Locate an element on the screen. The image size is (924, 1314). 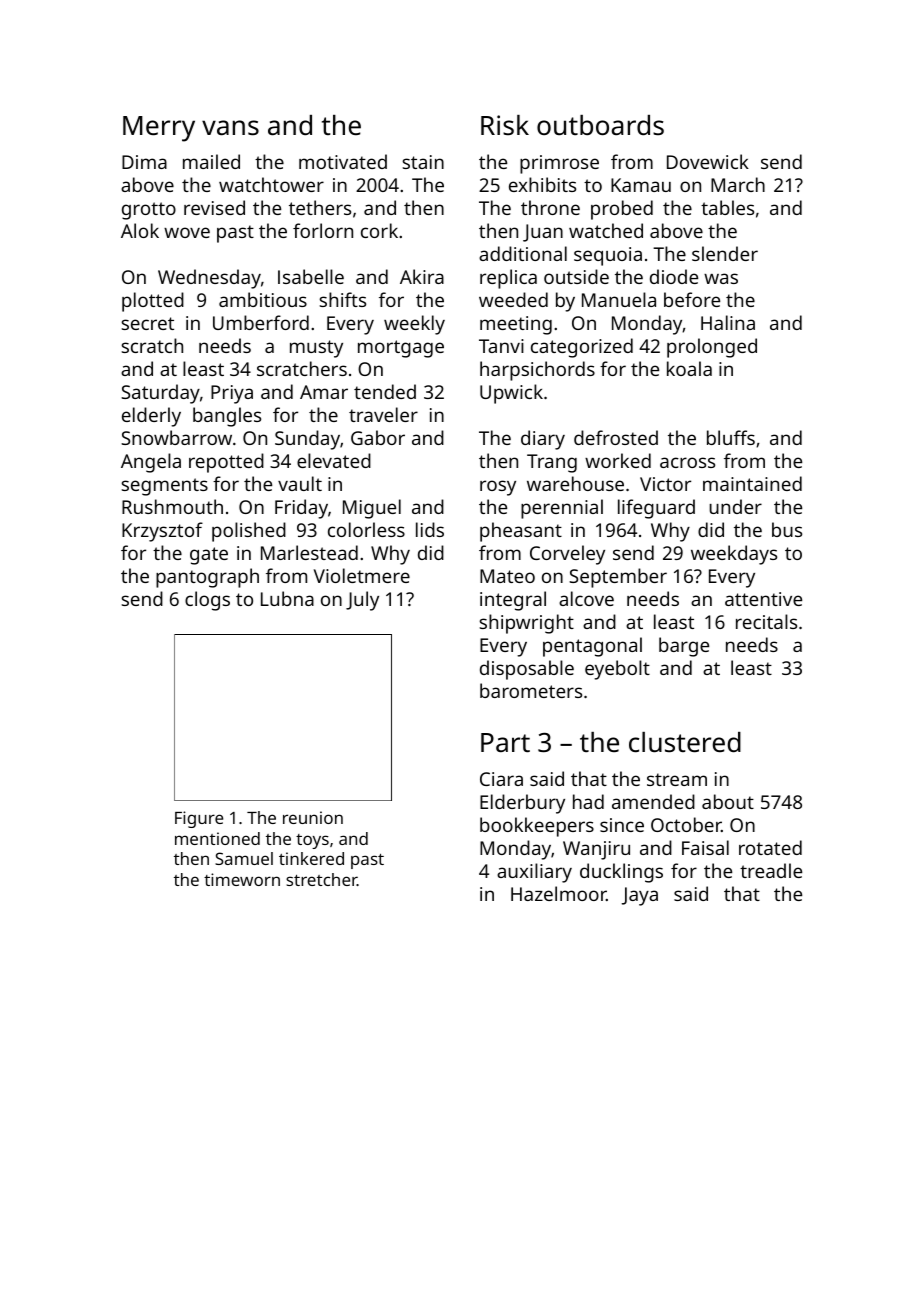
Violetmere is located at coordinates (362, 575).
